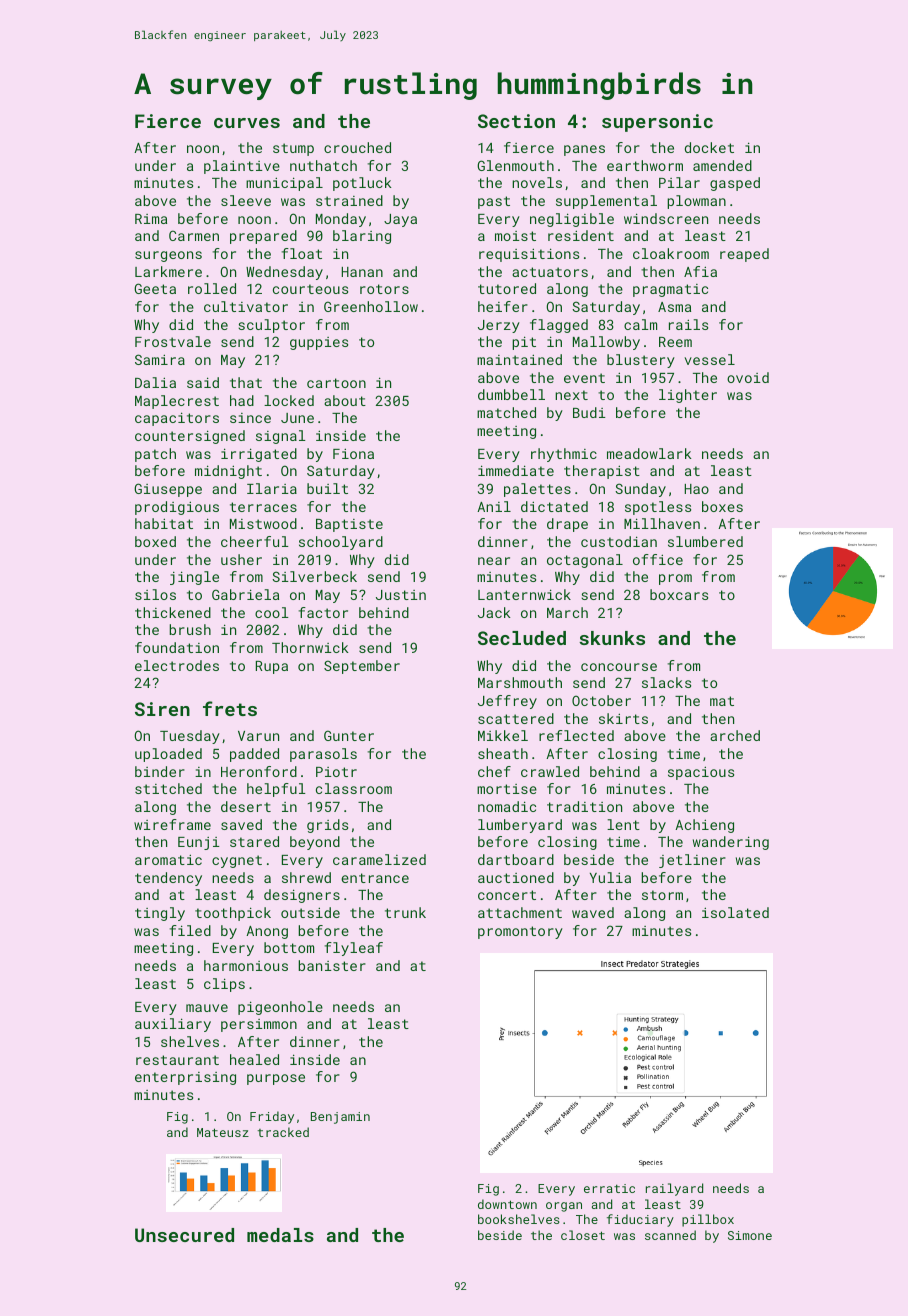  What do you see at coordinates (679, 594) in the page?
I see `boxcars` at bounding box center [679, 594].
